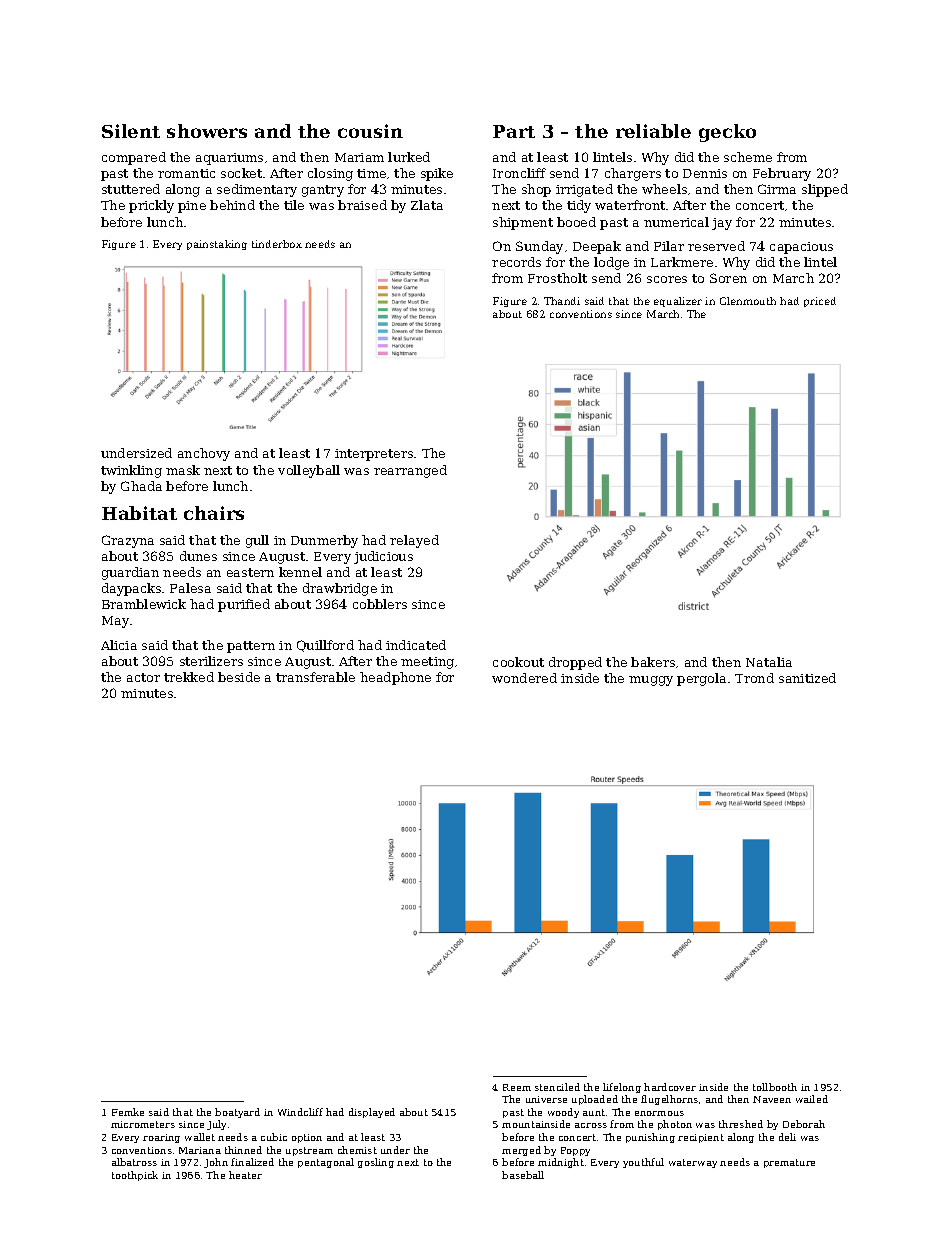  What do you see at coordinates (748, 301) in the screenshot?
I see `Glenmouth` at bounding box center [748, 301].
